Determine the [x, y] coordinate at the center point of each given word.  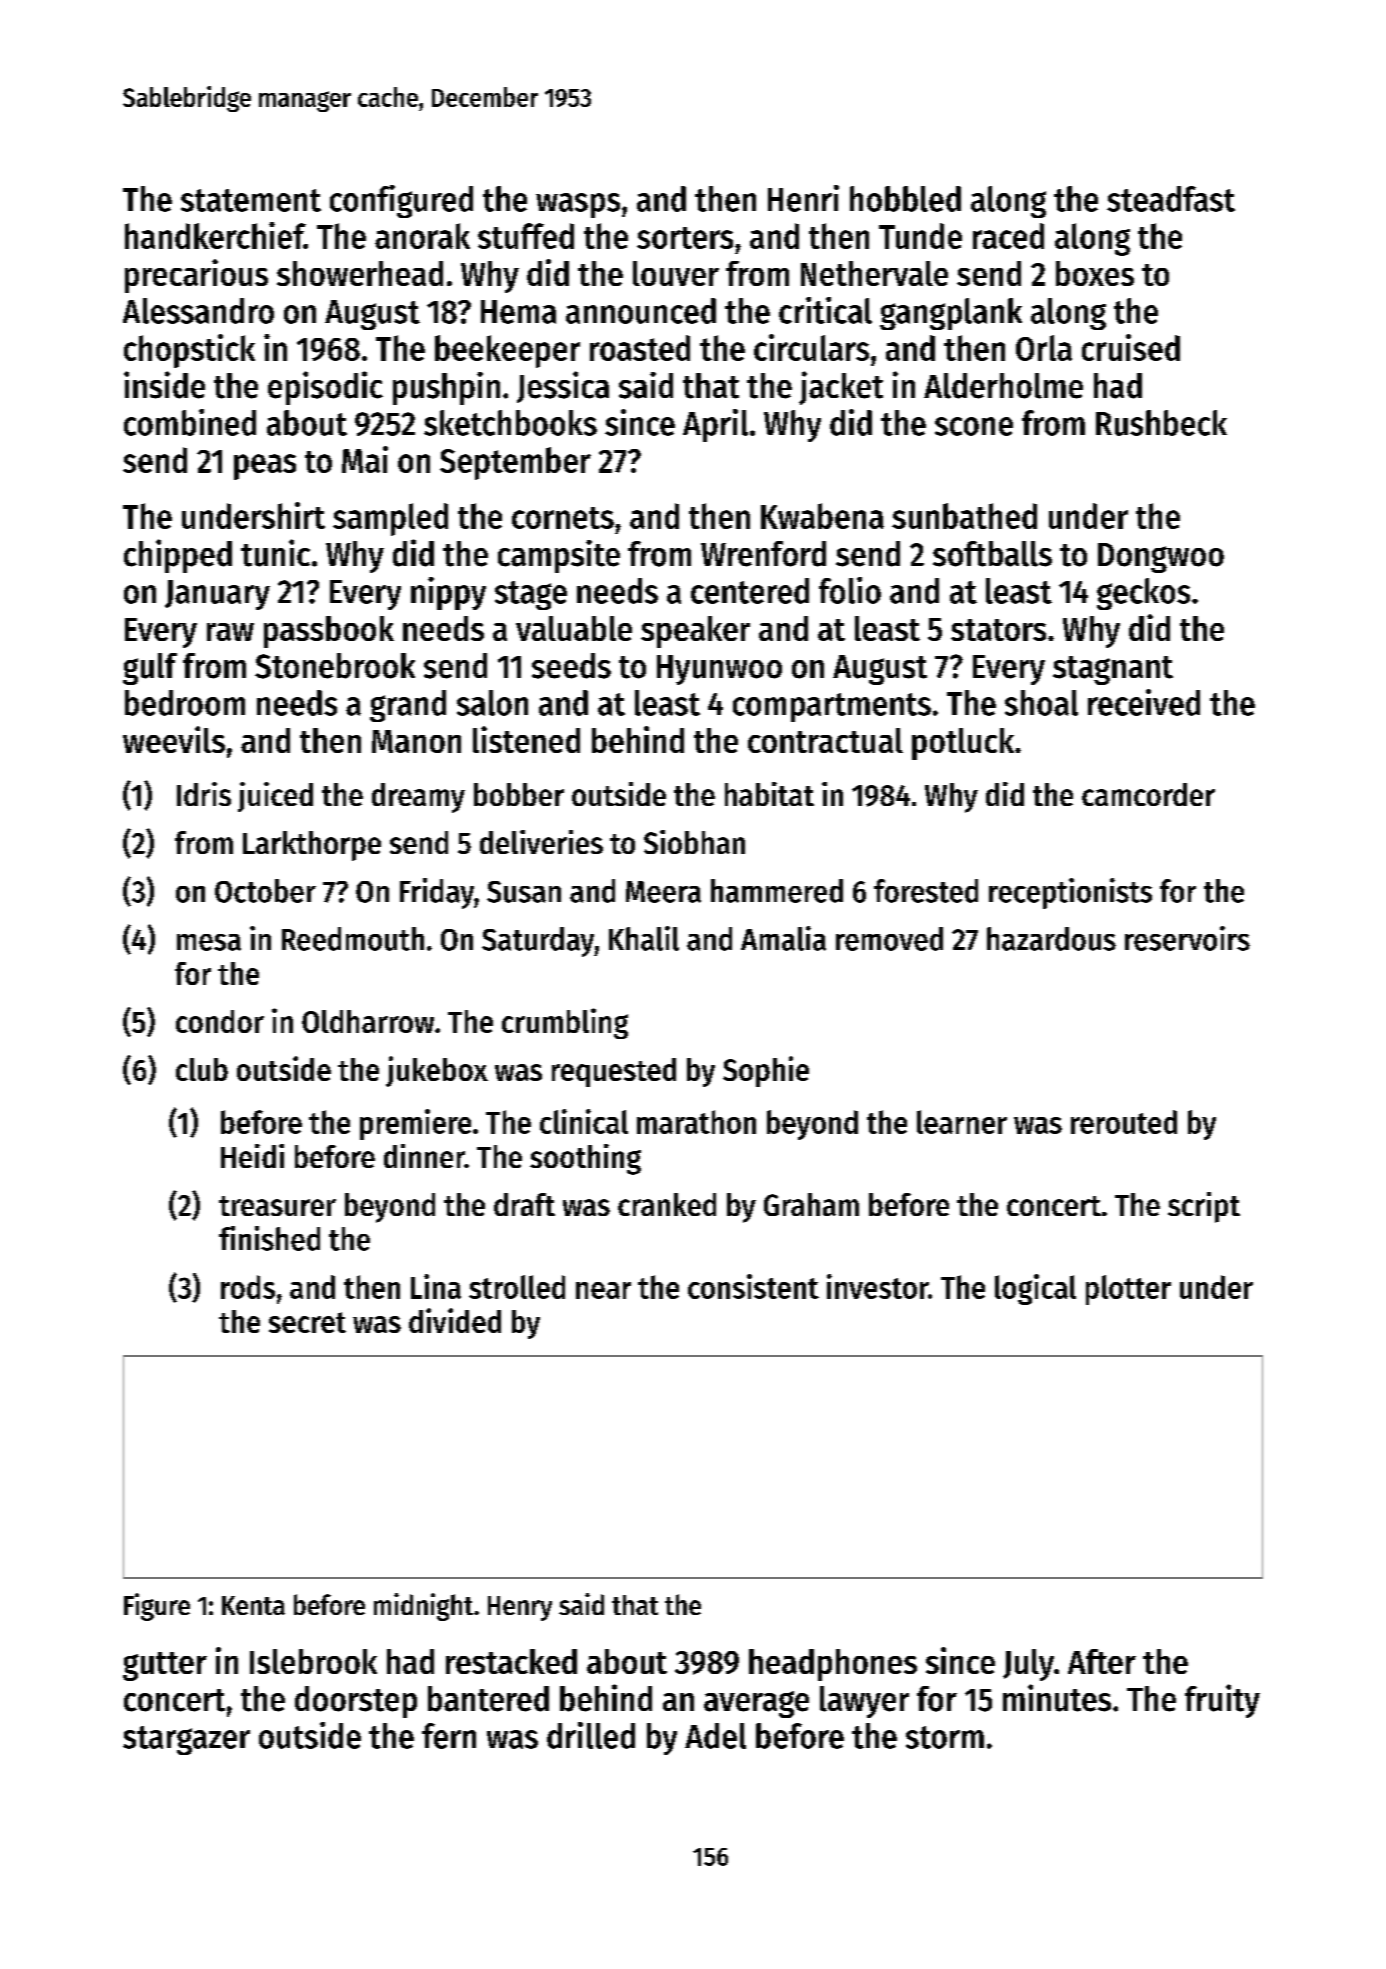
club [202, 1069]
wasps [578, 205]
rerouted [1124, 1122]
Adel [715, 1736]
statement [251, 200]
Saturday [538, 942]
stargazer [186, 1740]
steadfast [1171, 199]
